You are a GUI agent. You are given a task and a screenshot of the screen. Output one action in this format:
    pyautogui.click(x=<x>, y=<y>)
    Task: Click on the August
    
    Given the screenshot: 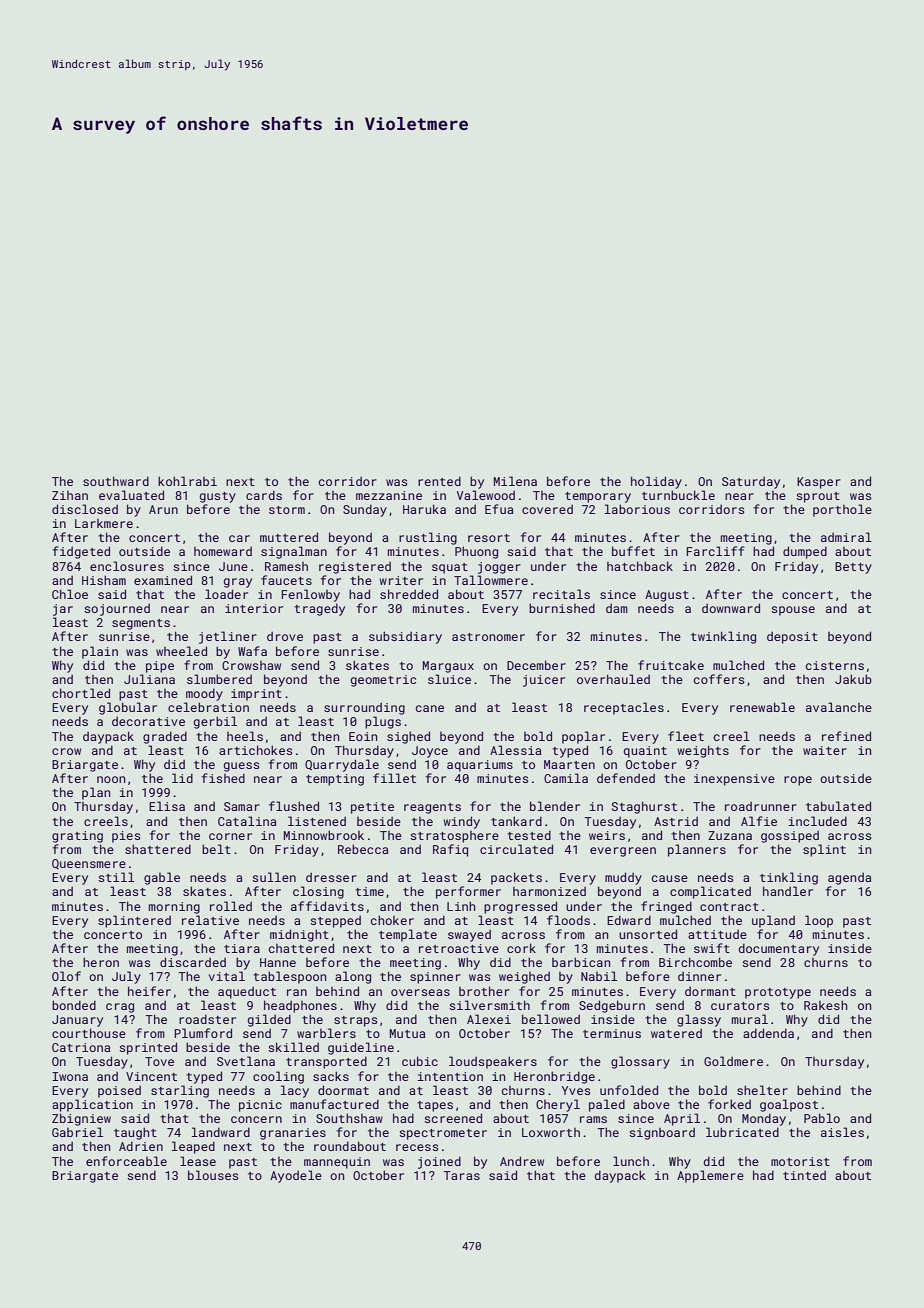 What is the action you would take?
    pyautogui.click(x=667, y=596)
